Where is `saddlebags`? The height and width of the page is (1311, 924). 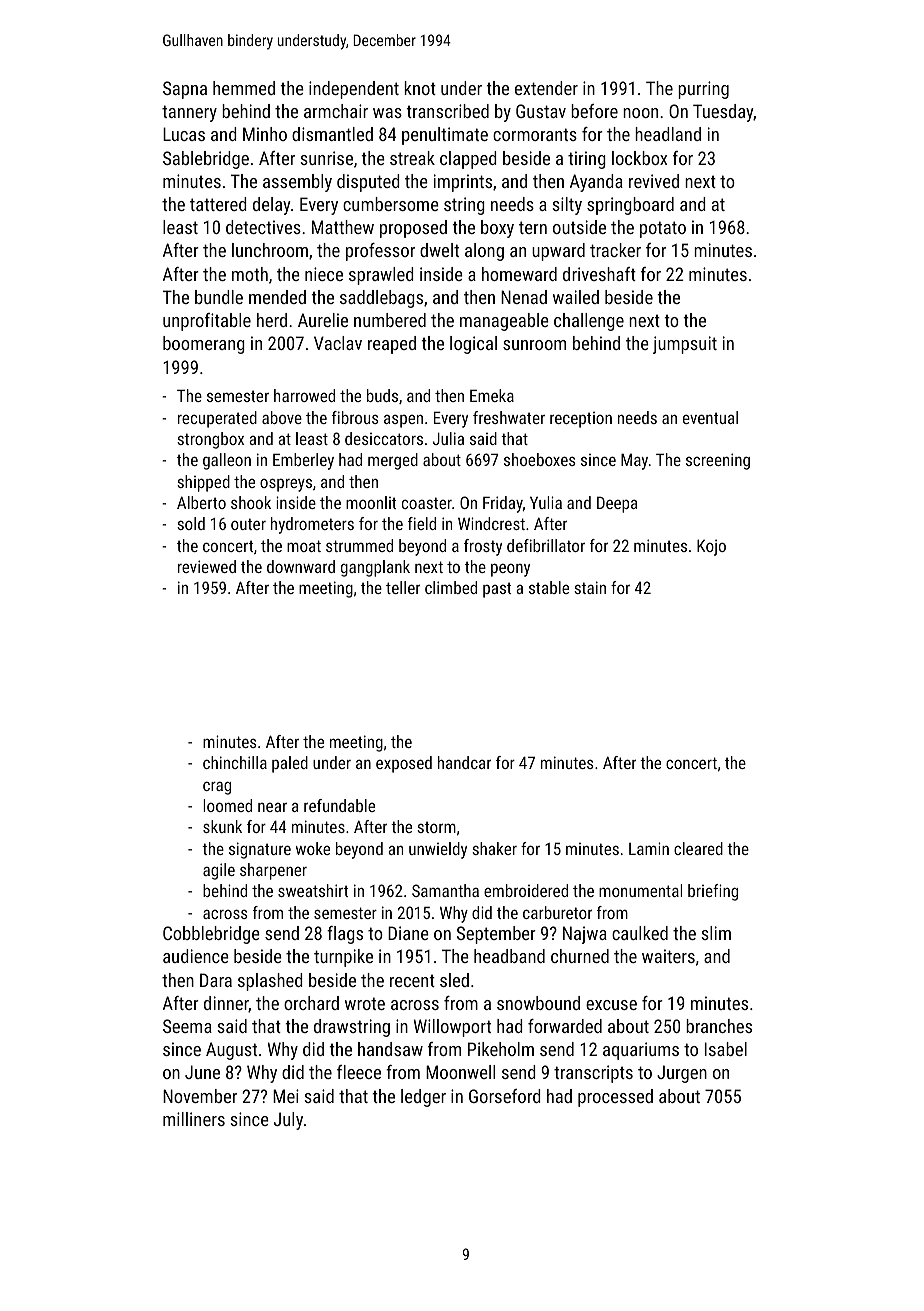
saddlebags is located at coordinates (381, 299).
